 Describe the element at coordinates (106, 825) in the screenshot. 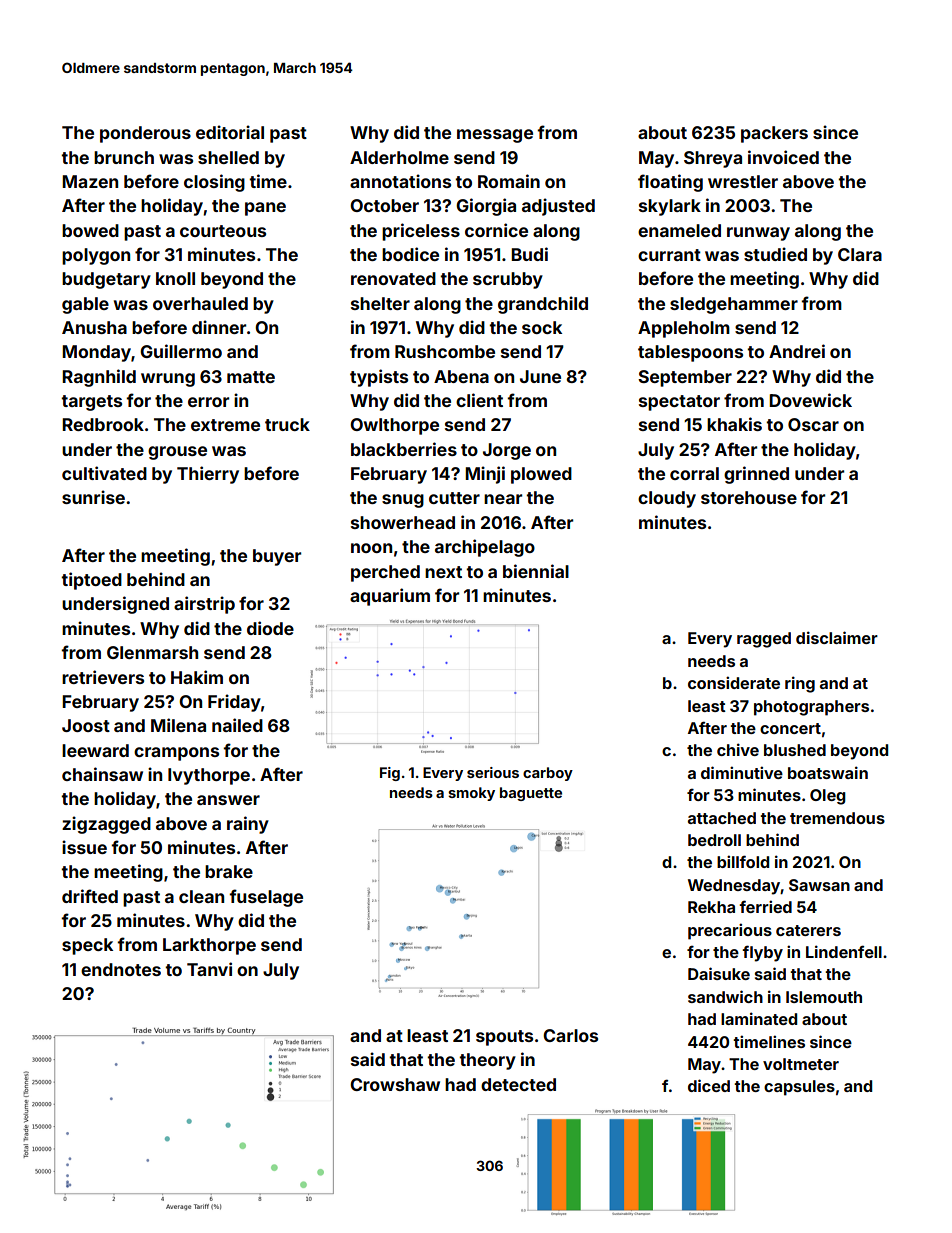

I see `zigzagged` at that location.
